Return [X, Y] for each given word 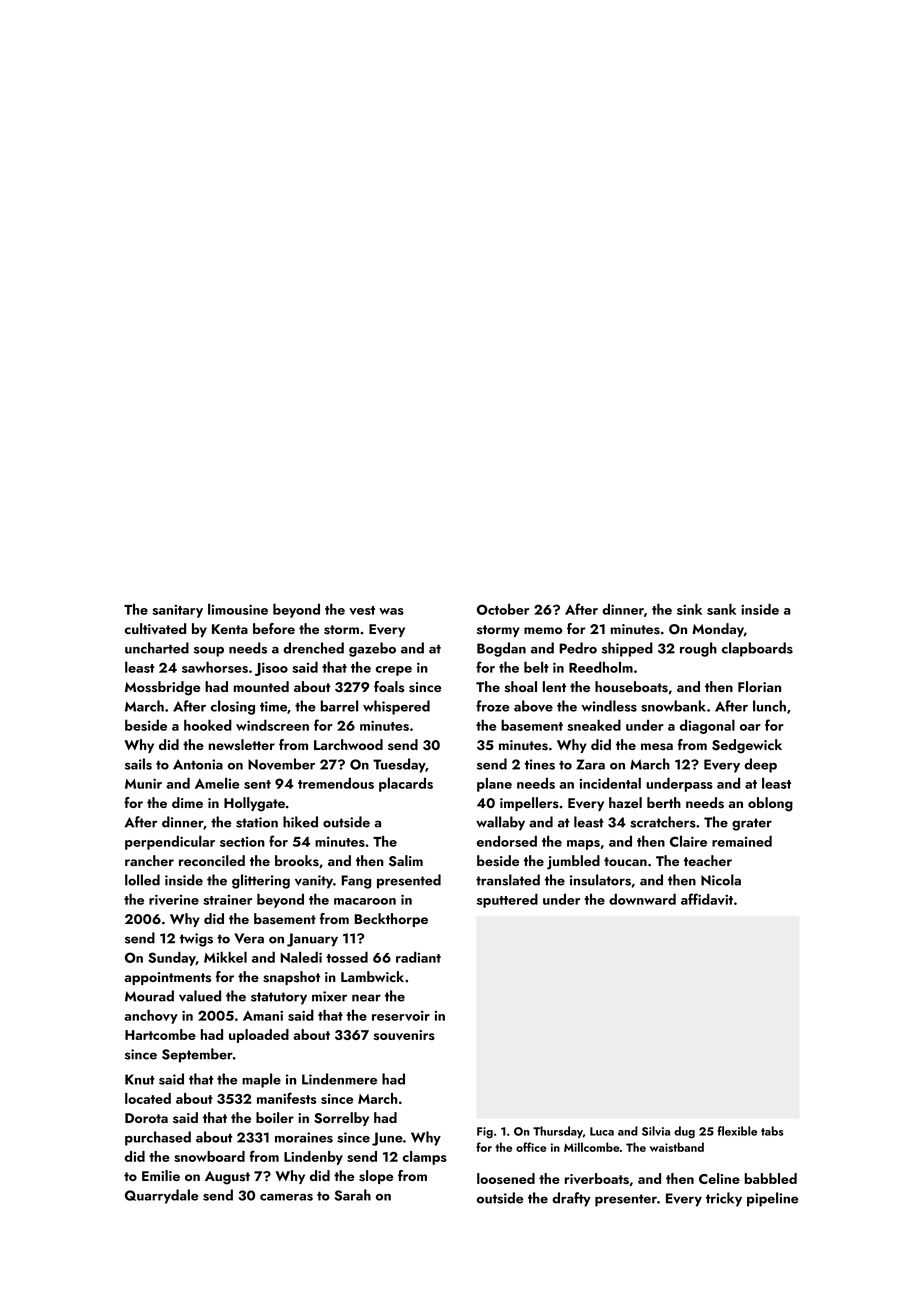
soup [209, 652]
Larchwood [348, 744]
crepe [394, 671]
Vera [249, 938]
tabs [772, 1131]
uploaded [259, 1036]
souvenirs [404, 1035]
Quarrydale [161, 1196]
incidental [610, 783]
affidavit [707, 899]
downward [642, 899]
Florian [759, 686]
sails [138, 764]
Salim [406, 861]
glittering [261, 881]
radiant [418, 957]
